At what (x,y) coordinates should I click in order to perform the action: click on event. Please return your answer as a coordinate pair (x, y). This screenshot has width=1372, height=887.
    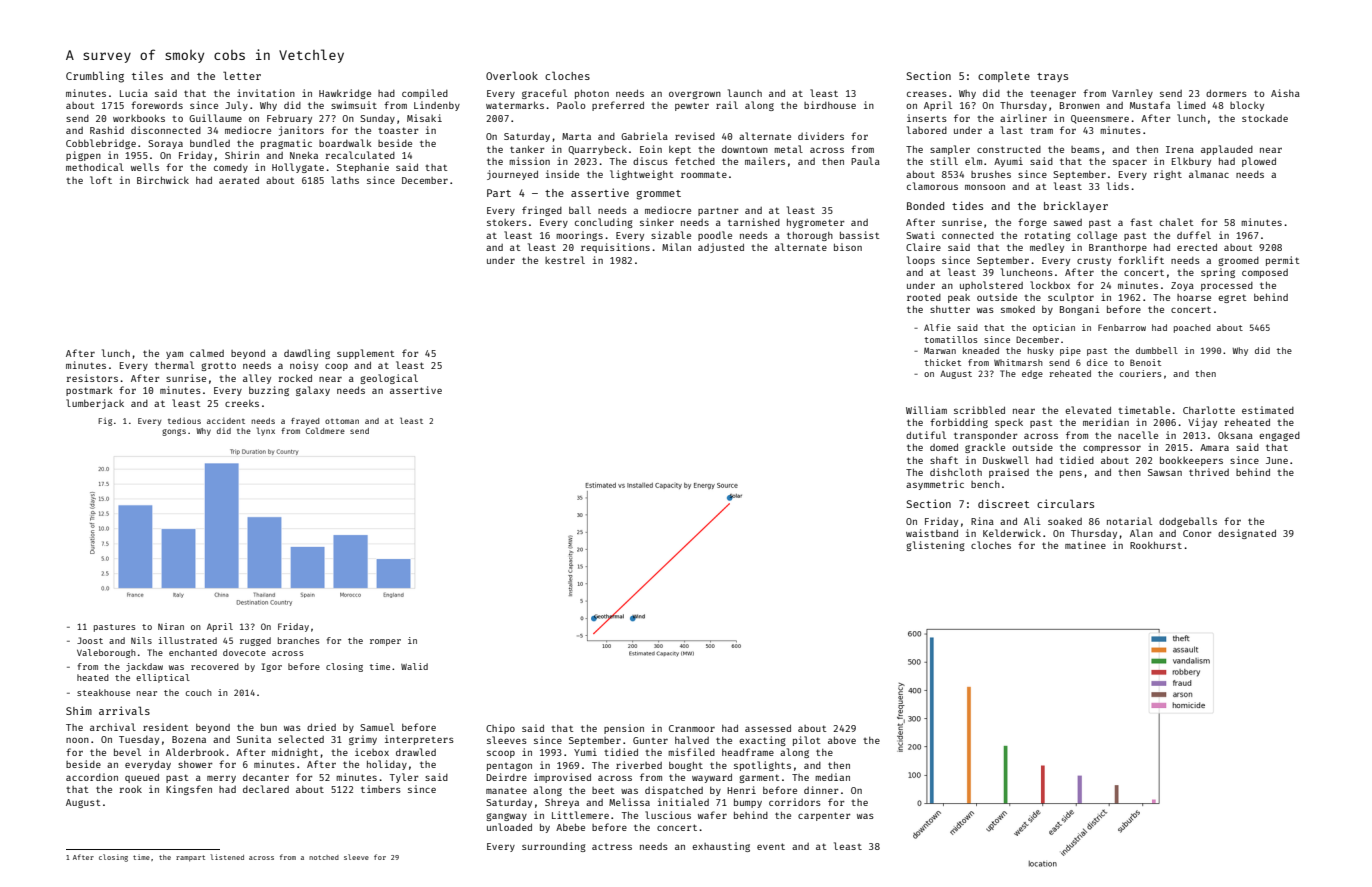
    Looking at the image, I should click on (771, 846).
